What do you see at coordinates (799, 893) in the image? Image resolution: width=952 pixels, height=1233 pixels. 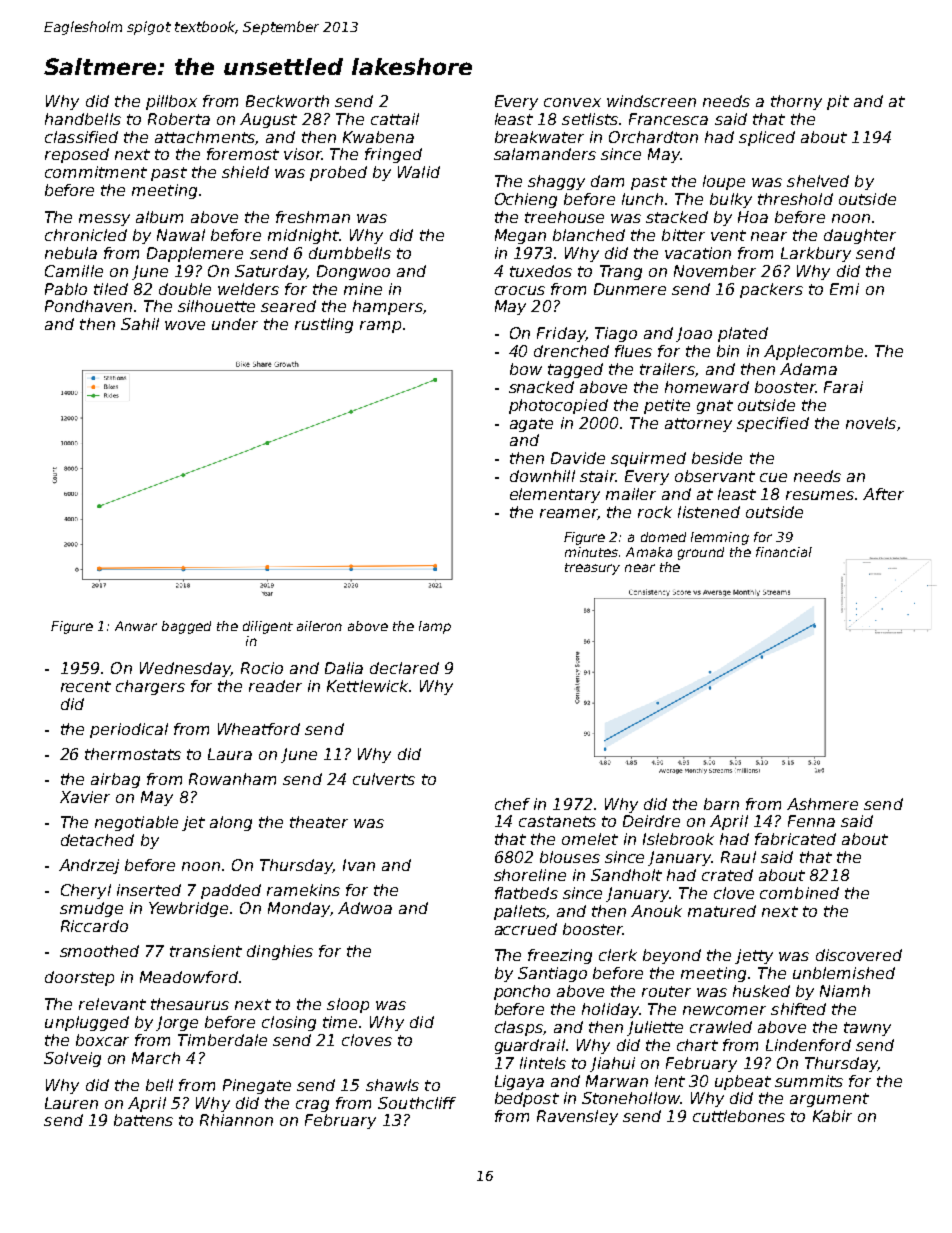 I see `combined` at bounding box center [799, 893].
